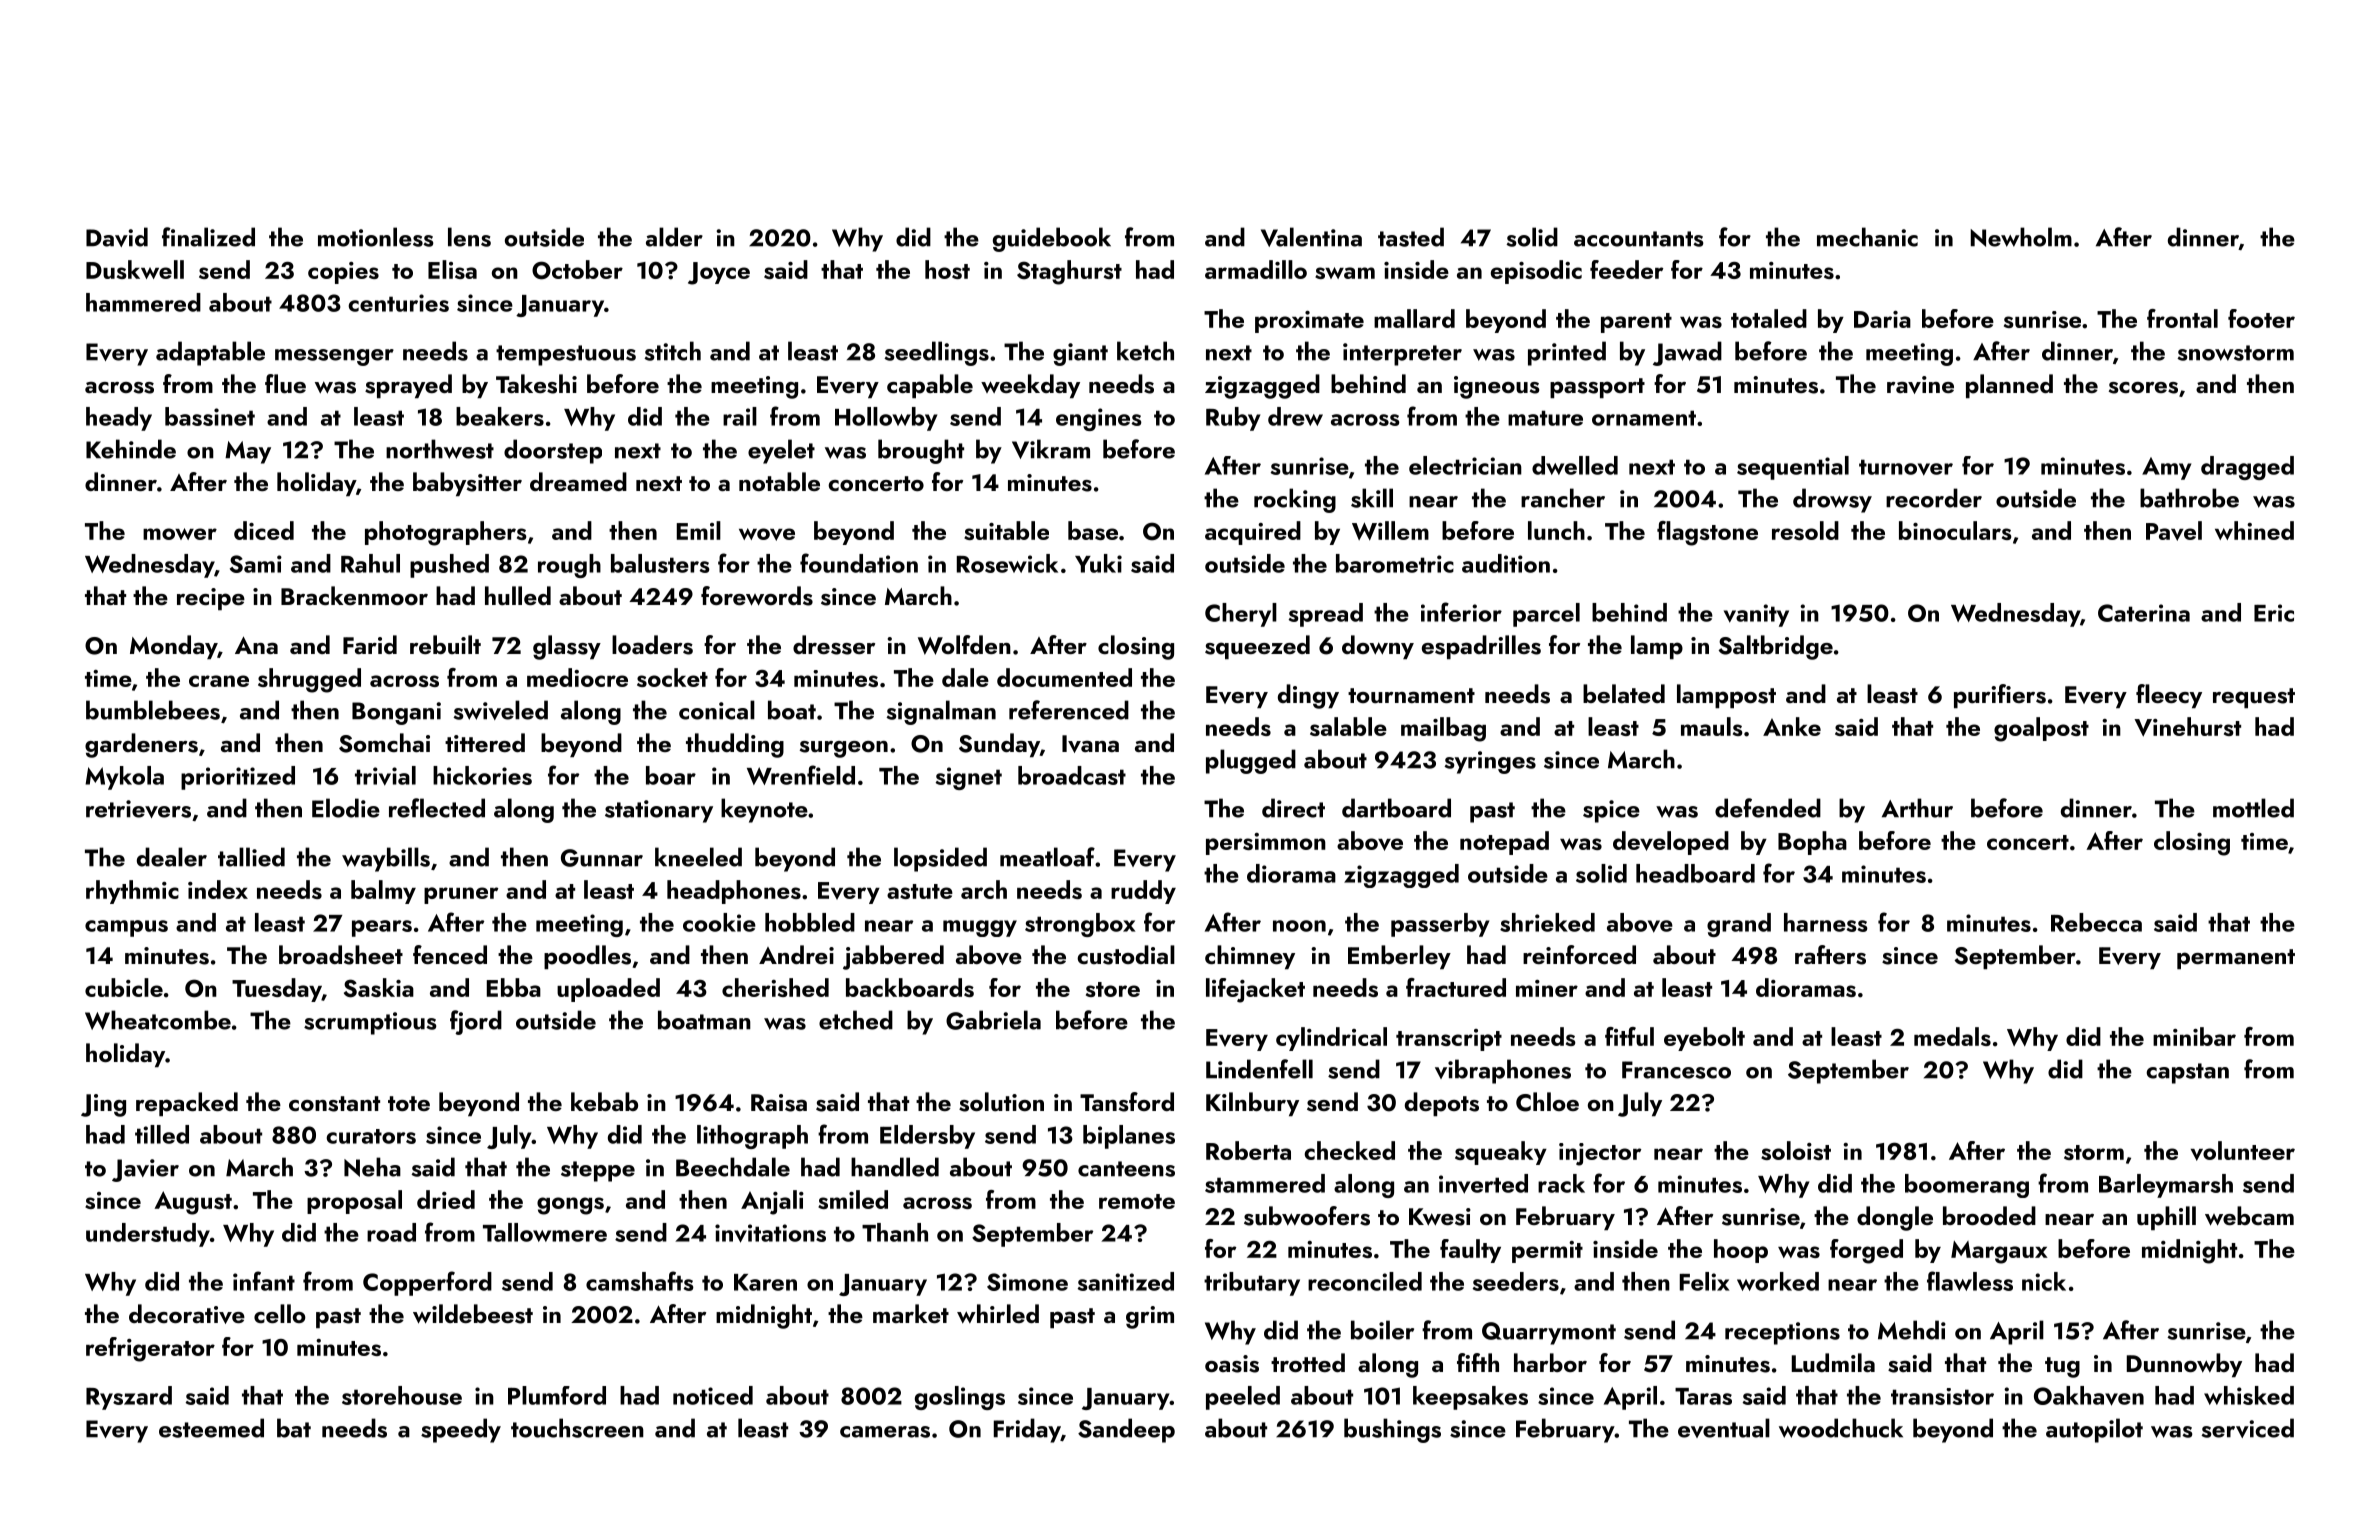 The height and width of the image is (1540, 2380). Describe the element at coordinates (2021, 237) in the image. I see `Newholm` at that location.
